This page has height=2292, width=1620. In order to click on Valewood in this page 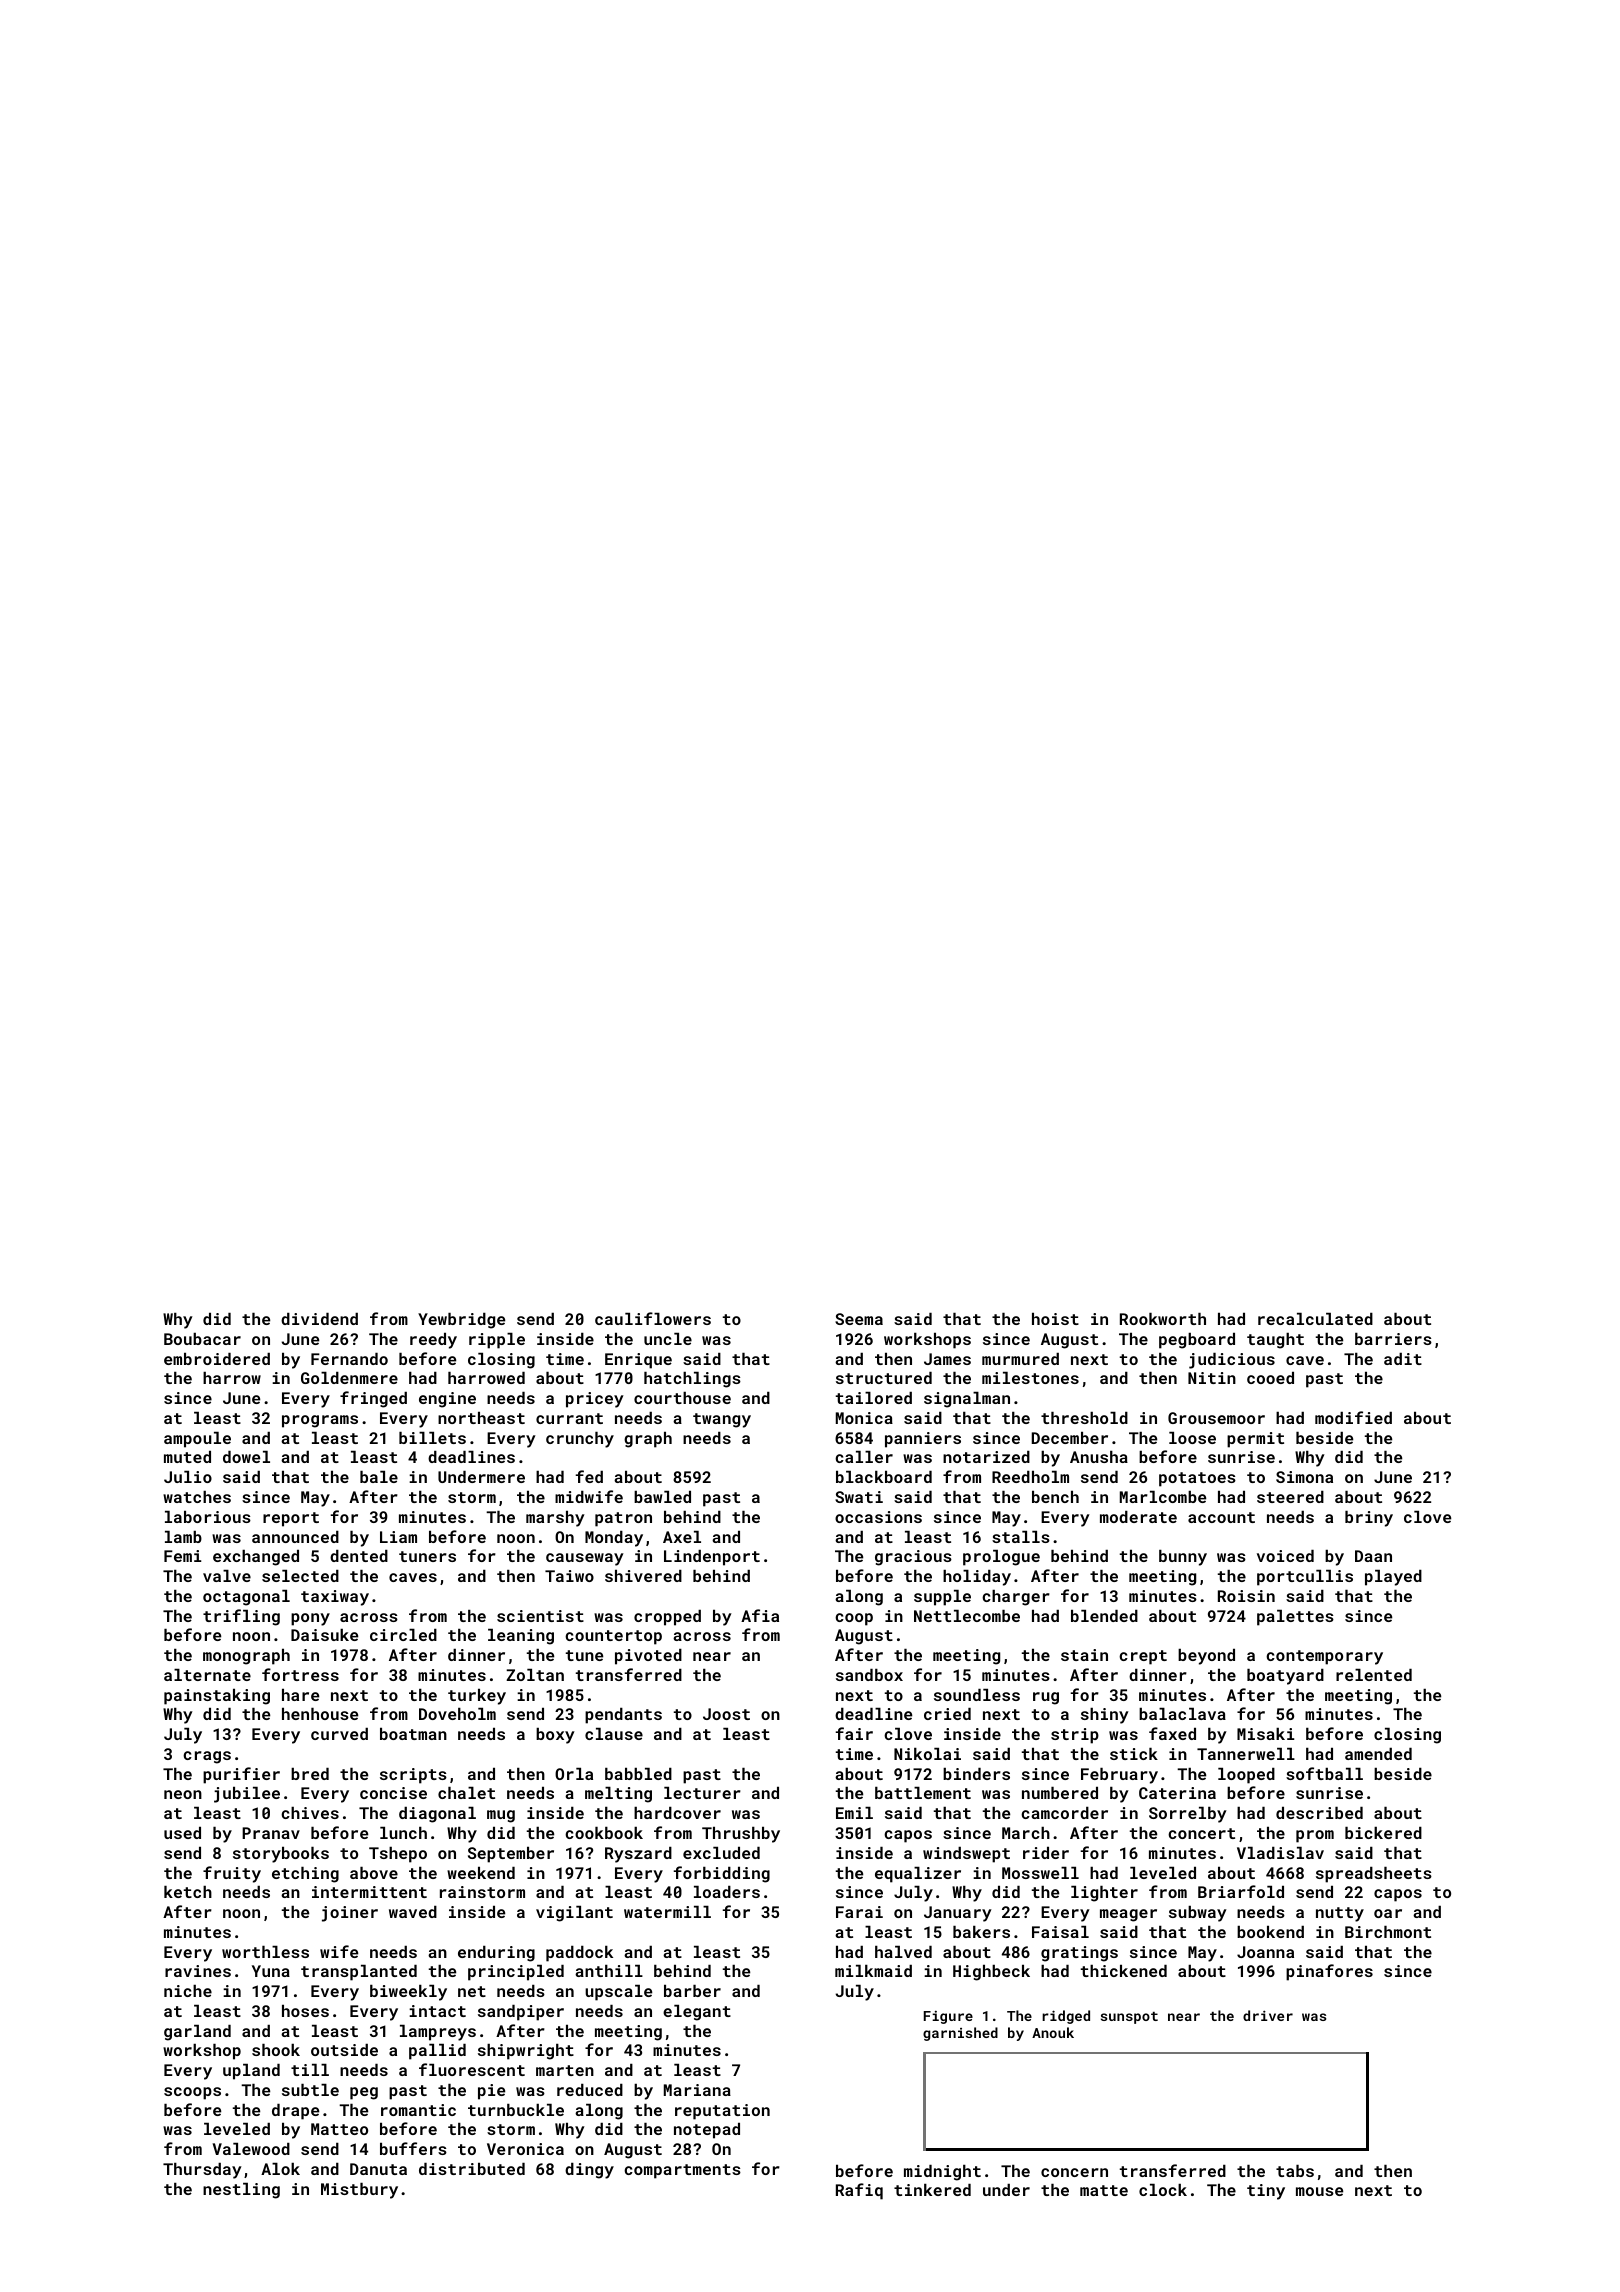, I will do `click(251, 2149)`.
